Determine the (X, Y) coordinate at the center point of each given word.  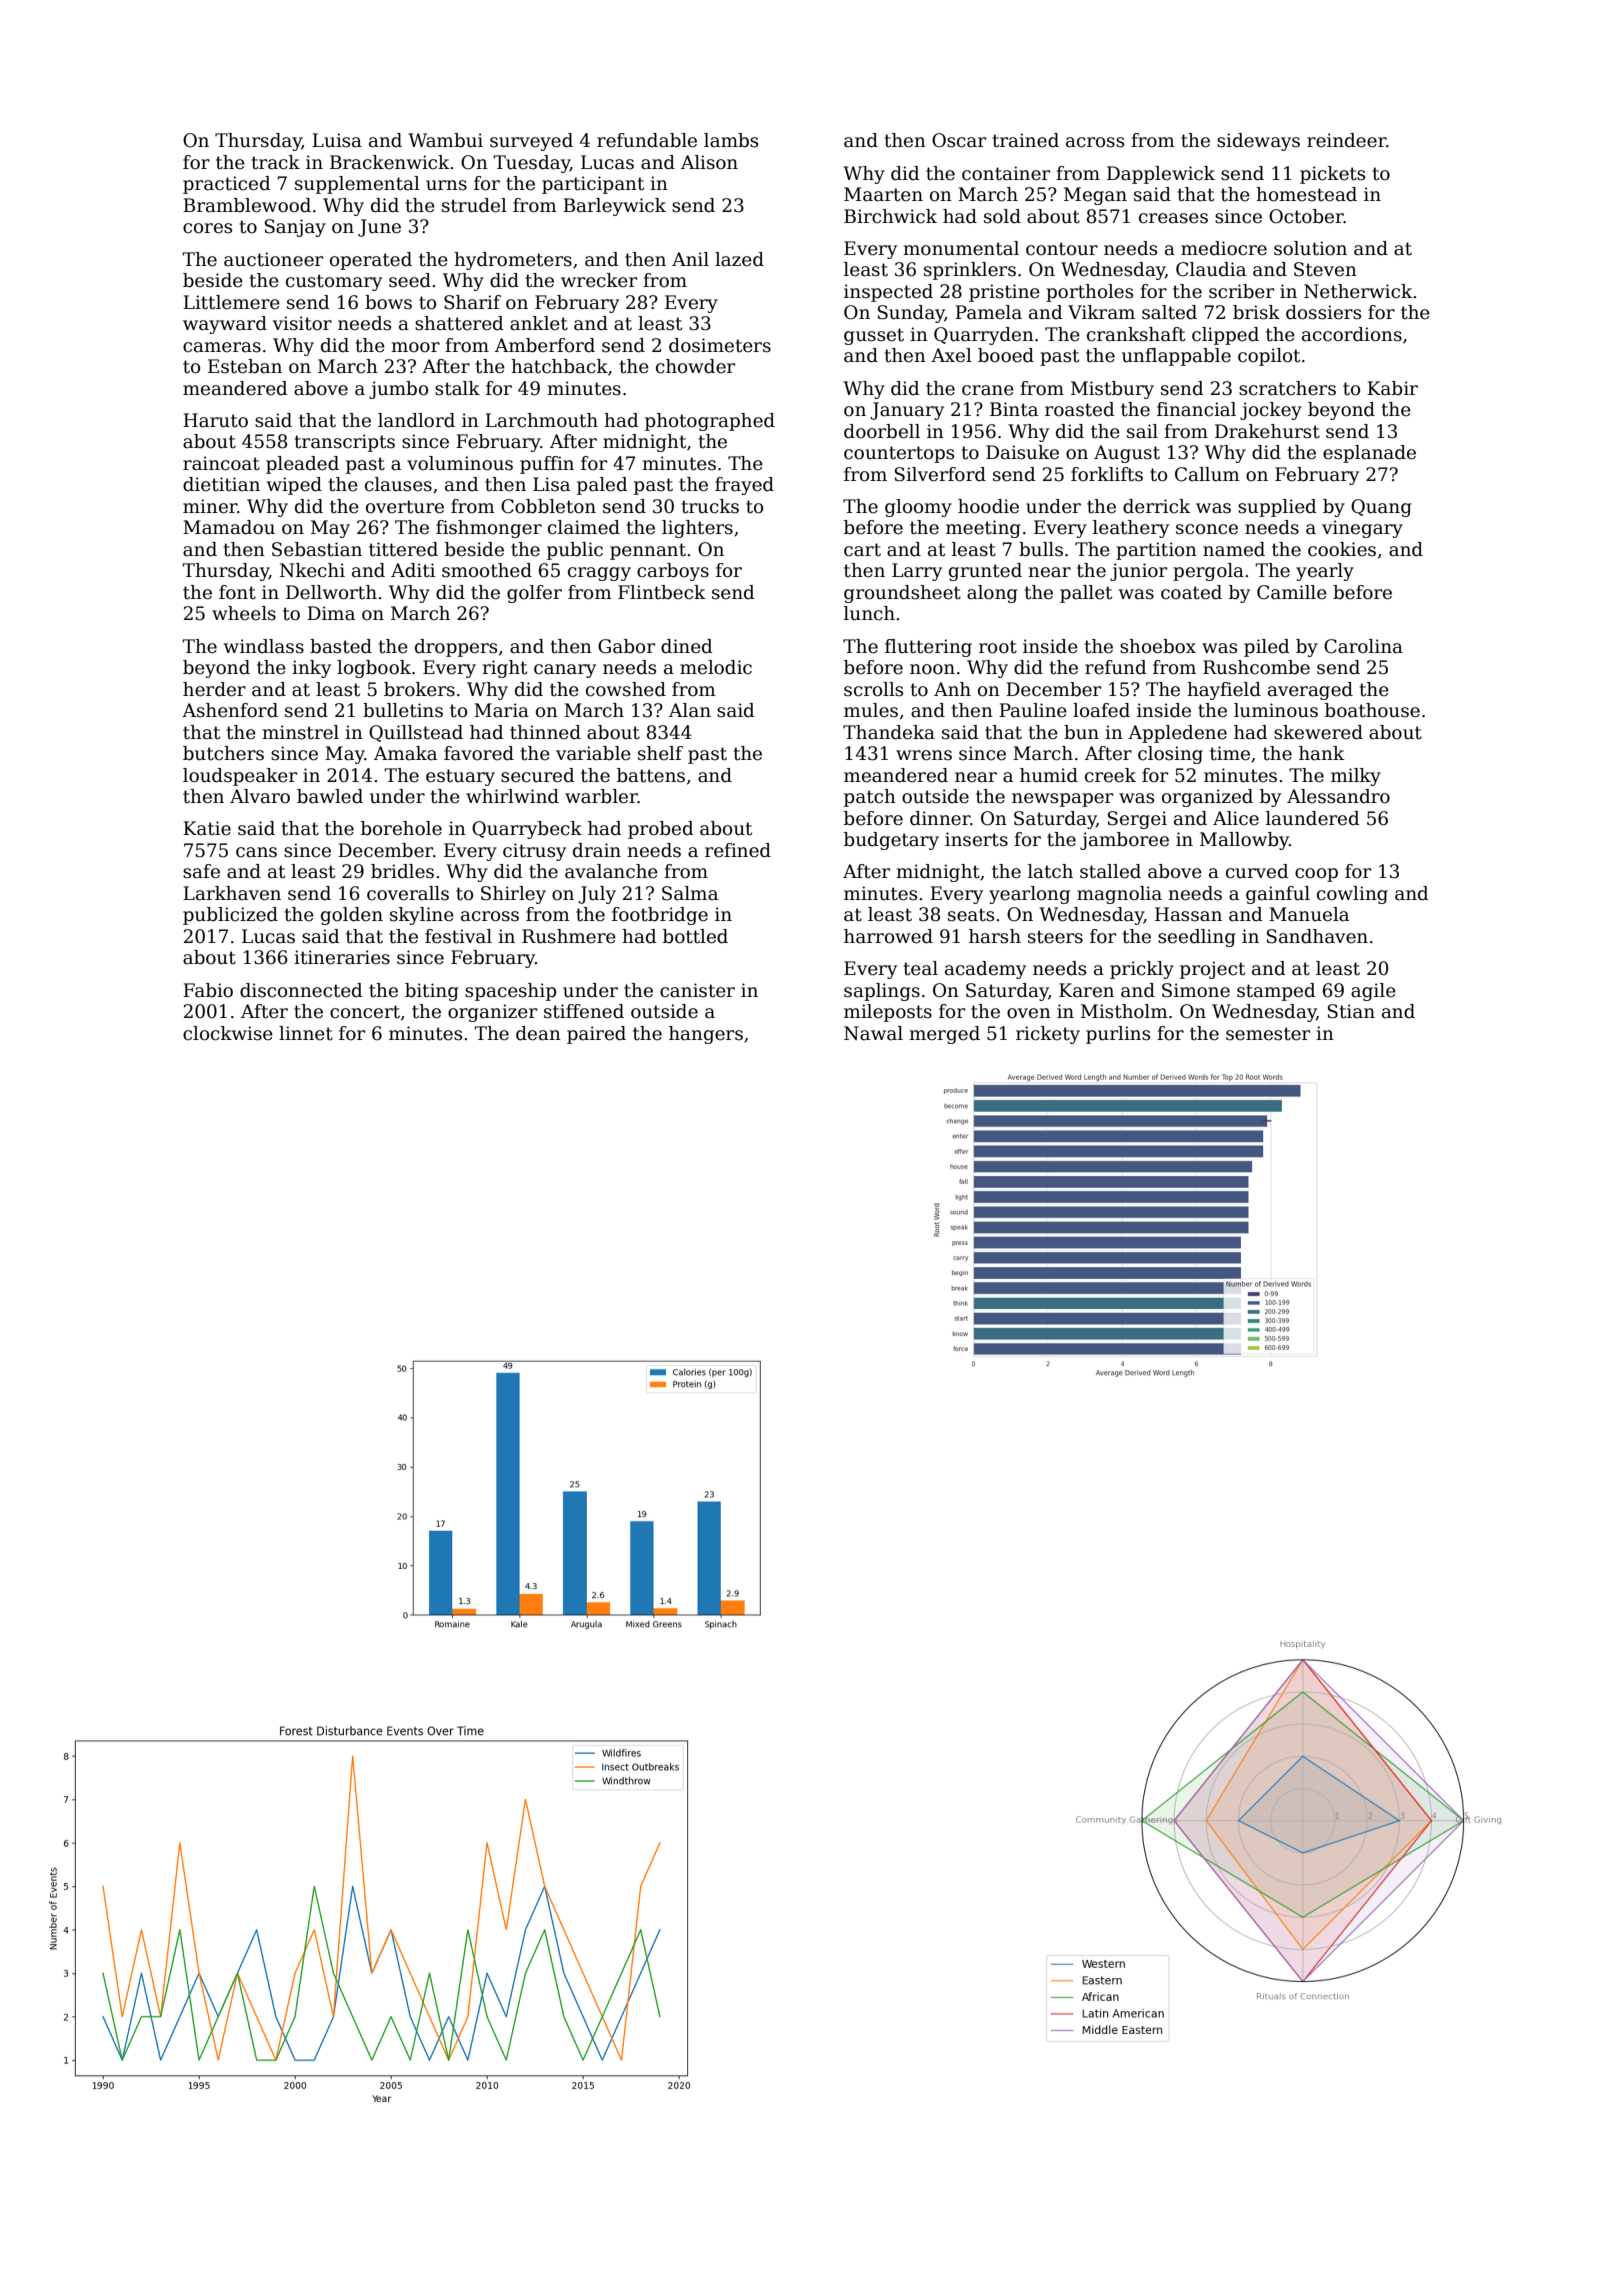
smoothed (487, 570)
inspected (888, 293)
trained (1026, 140)
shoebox (1158, 646)
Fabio (208, 990)
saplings (882, 992)
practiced (227, 185)
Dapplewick (1161, 175)
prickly (1142, 970)
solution (1310, 248)
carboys (673, 572)
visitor (302, 323)
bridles (402, 871)
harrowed (888, 936)
